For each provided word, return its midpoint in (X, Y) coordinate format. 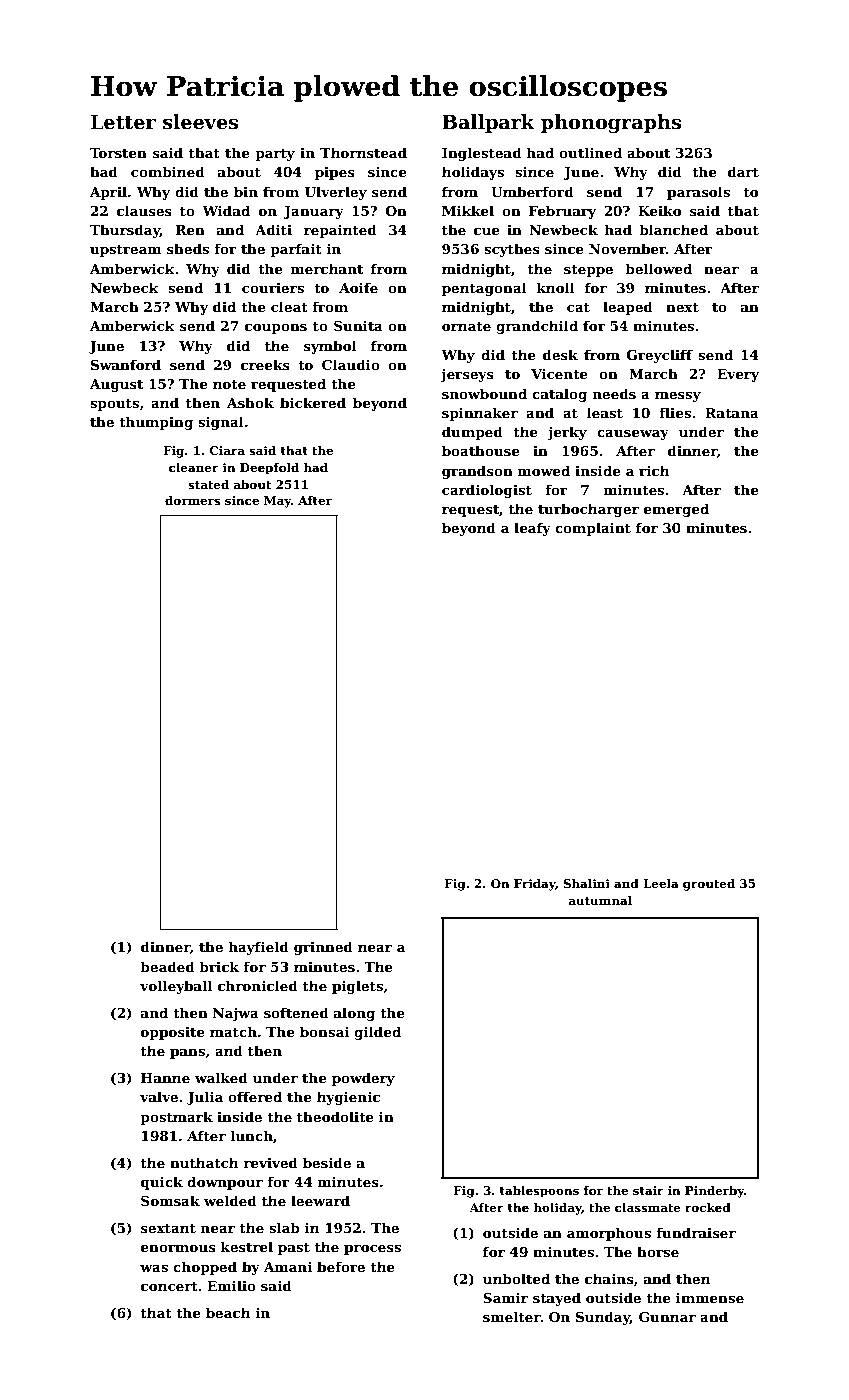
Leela (661, 883)
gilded (377, 1033)
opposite (173, 1033)
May (278, 502)
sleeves (200, 122)
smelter (512, 1316)
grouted (709, 885)
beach (228, 1312)
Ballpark (488, 123)
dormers (193, 500)
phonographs (611, 123)
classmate (648, 1207)
